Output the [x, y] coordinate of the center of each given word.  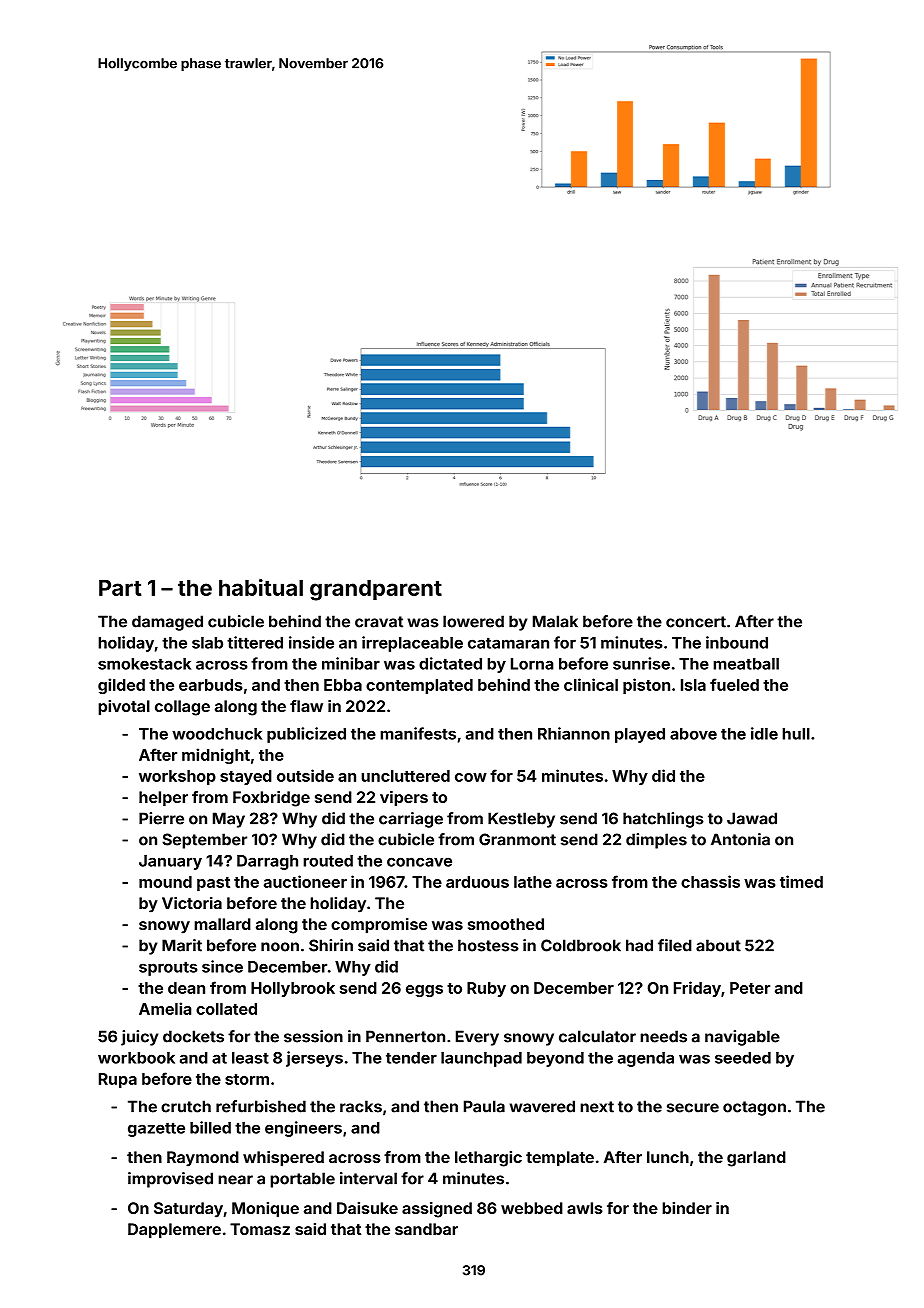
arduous [477, 882]
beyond [555, 1059]
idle [764, 733]
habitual [261, 587]
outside [305, 775]
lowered [473, 621]
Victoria [192, 903]
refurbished [261, 1106]
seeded [743, 1058]
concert [696, 622]
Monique [265, 1210]
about [718, 945]
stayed [246, 777]
